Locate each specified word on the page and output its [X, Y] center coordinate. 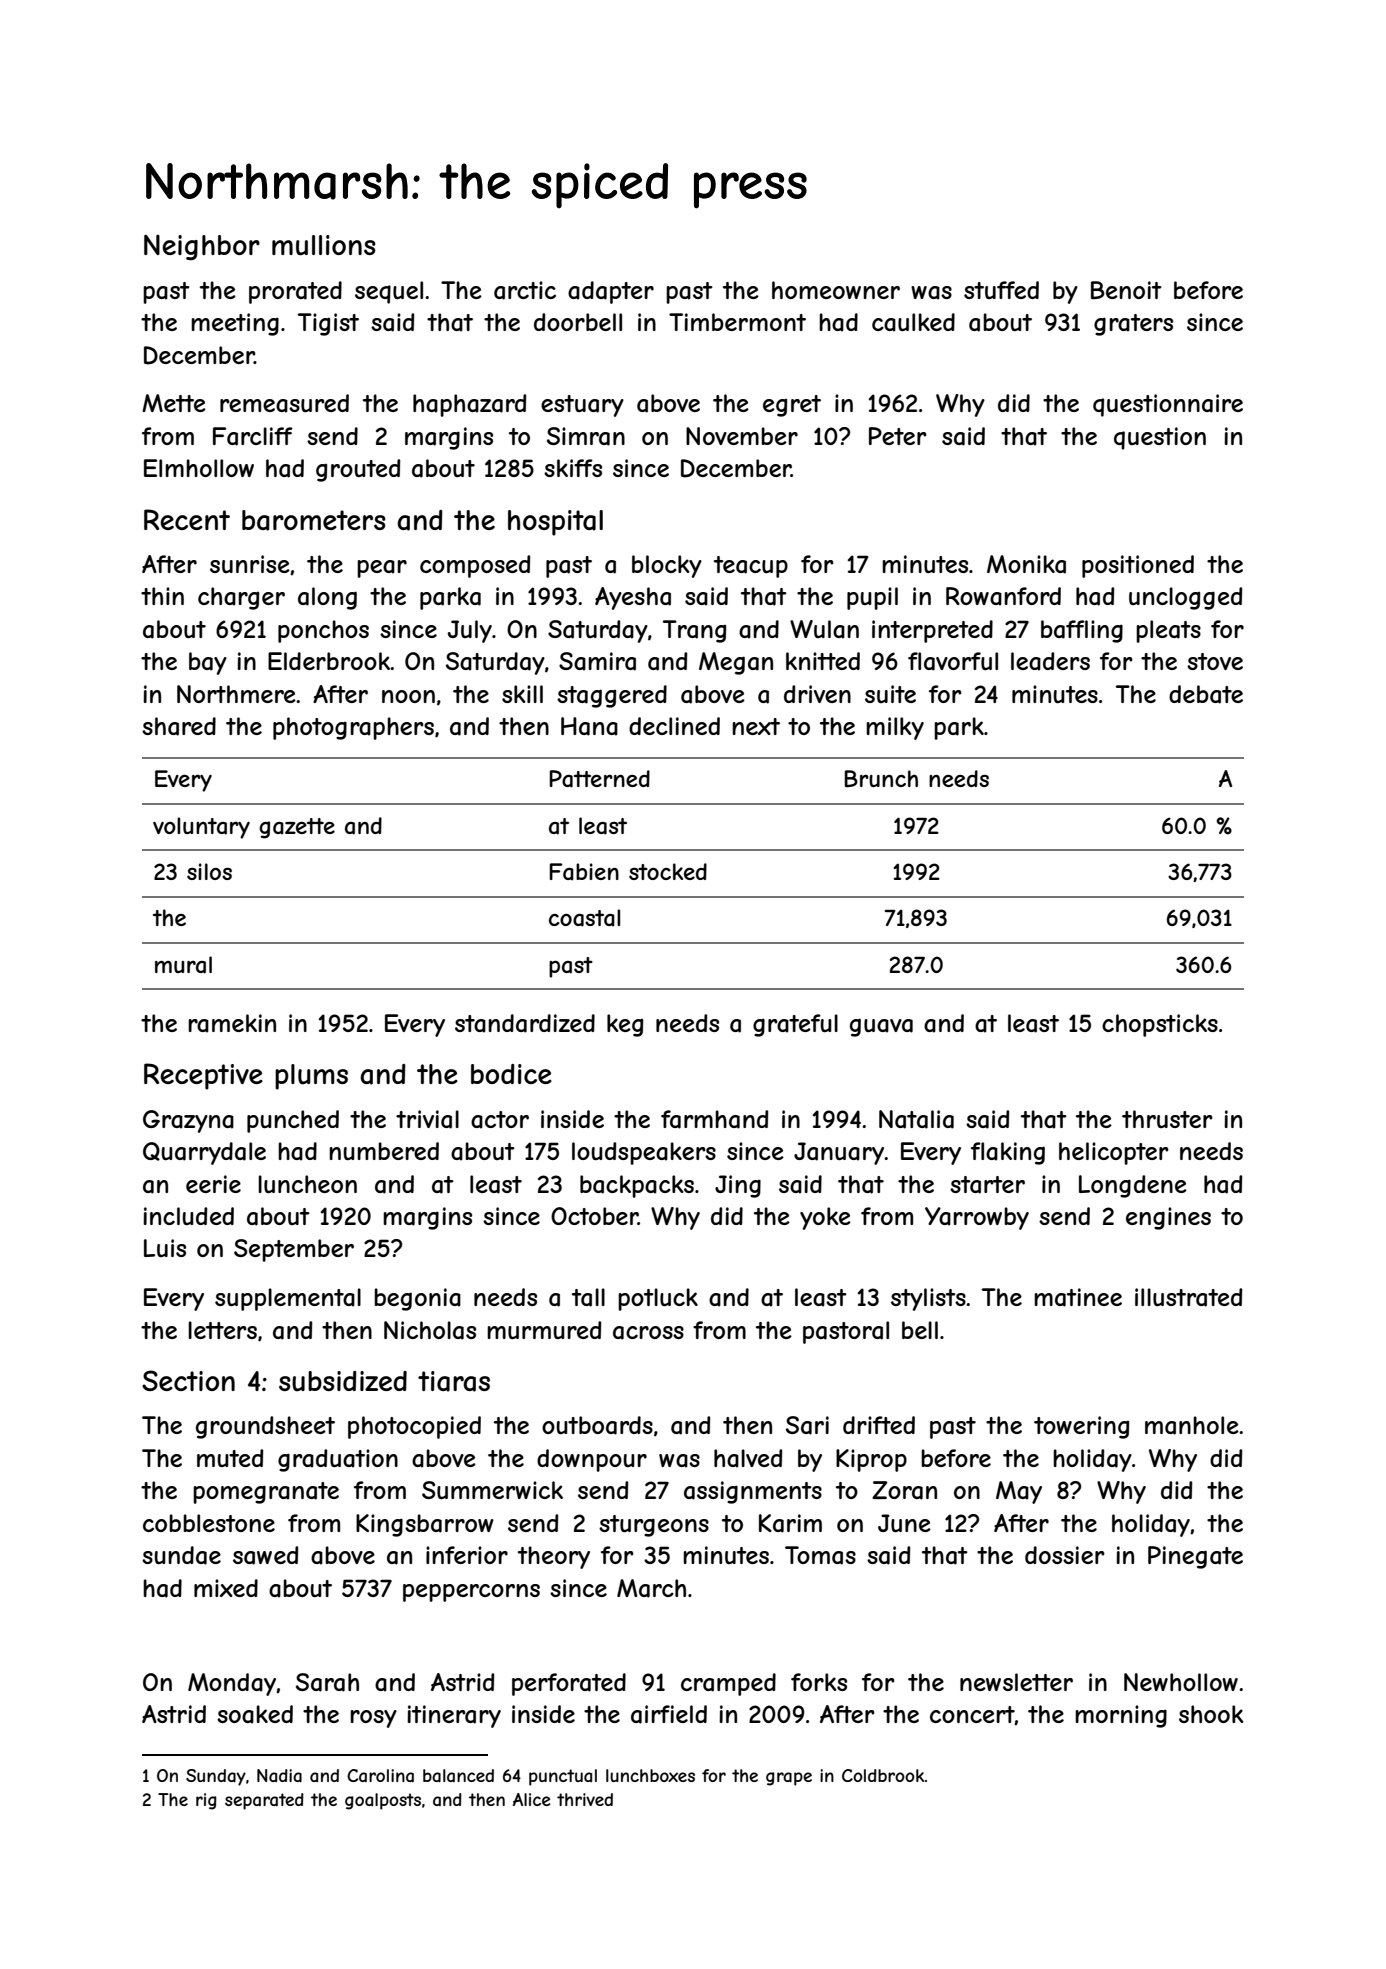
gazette [297, 828]
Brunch [881, 778]
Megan [736, 663]
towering [1081, 1427]
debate [1206, 694]
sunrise [250, 564]
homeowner [836, 290]
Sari [807, 1425]
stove [1215, 661]
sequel [389, 292]
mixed [226, 1588]
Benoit [1126, 290]
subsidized [343, 1381]
